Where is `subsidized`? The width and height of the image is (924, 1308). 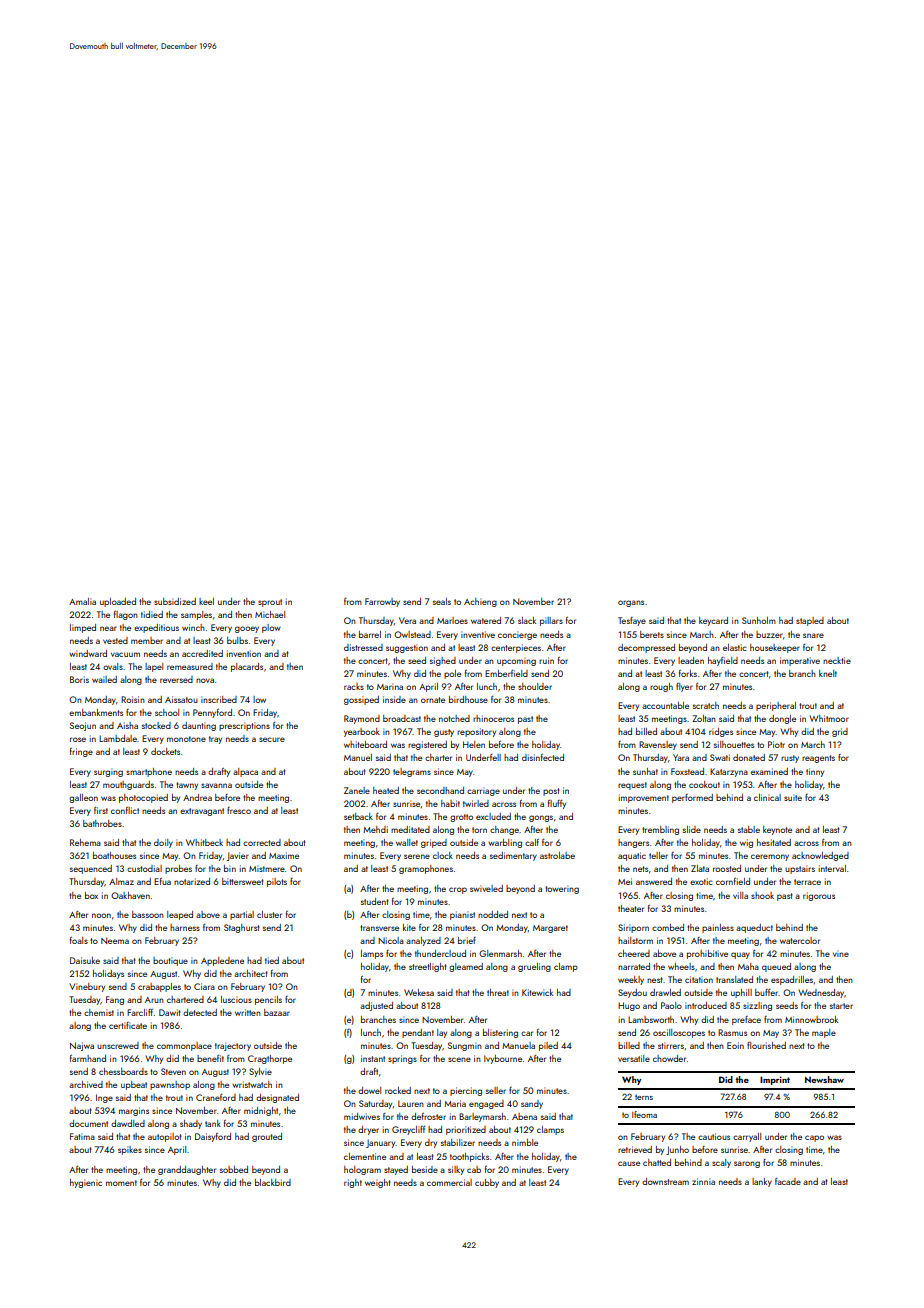 subsidized is located at coordinates (175, 601).
